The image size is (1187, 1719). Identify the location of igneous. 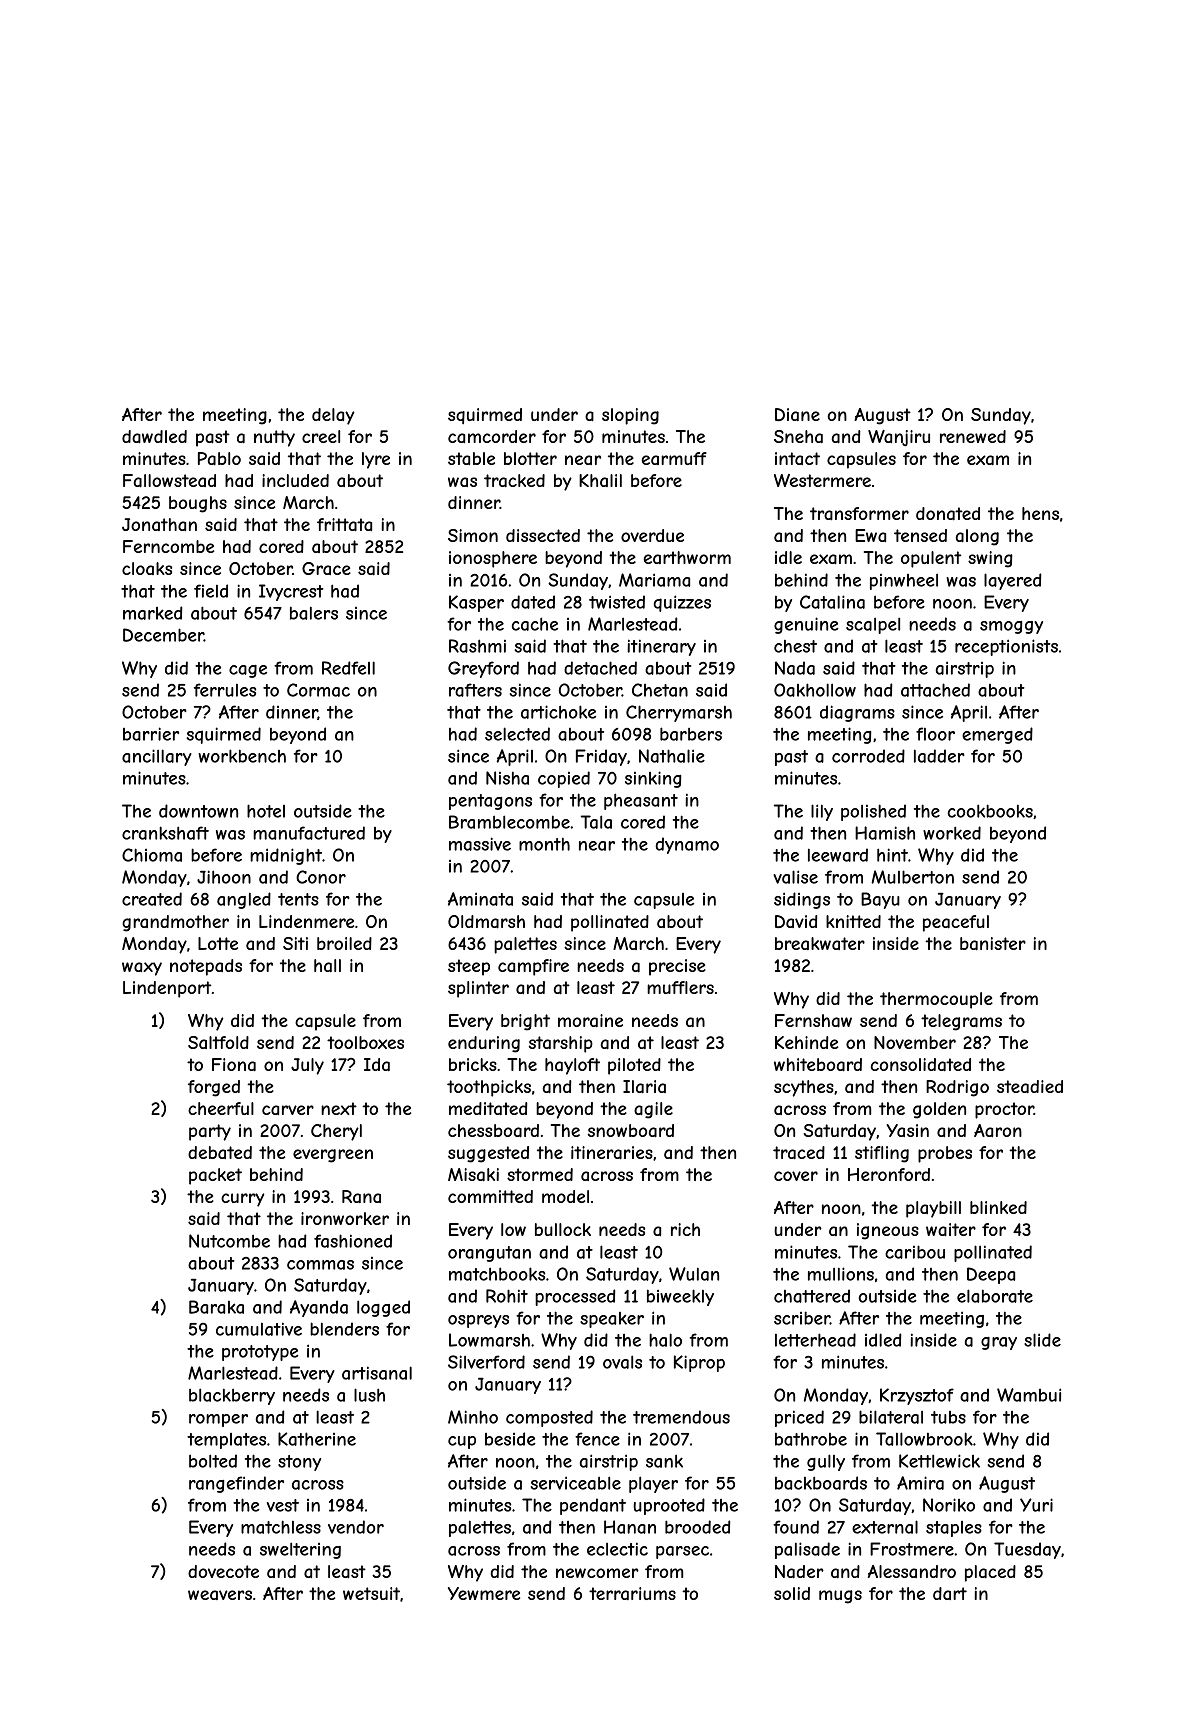
(888, 1231).
